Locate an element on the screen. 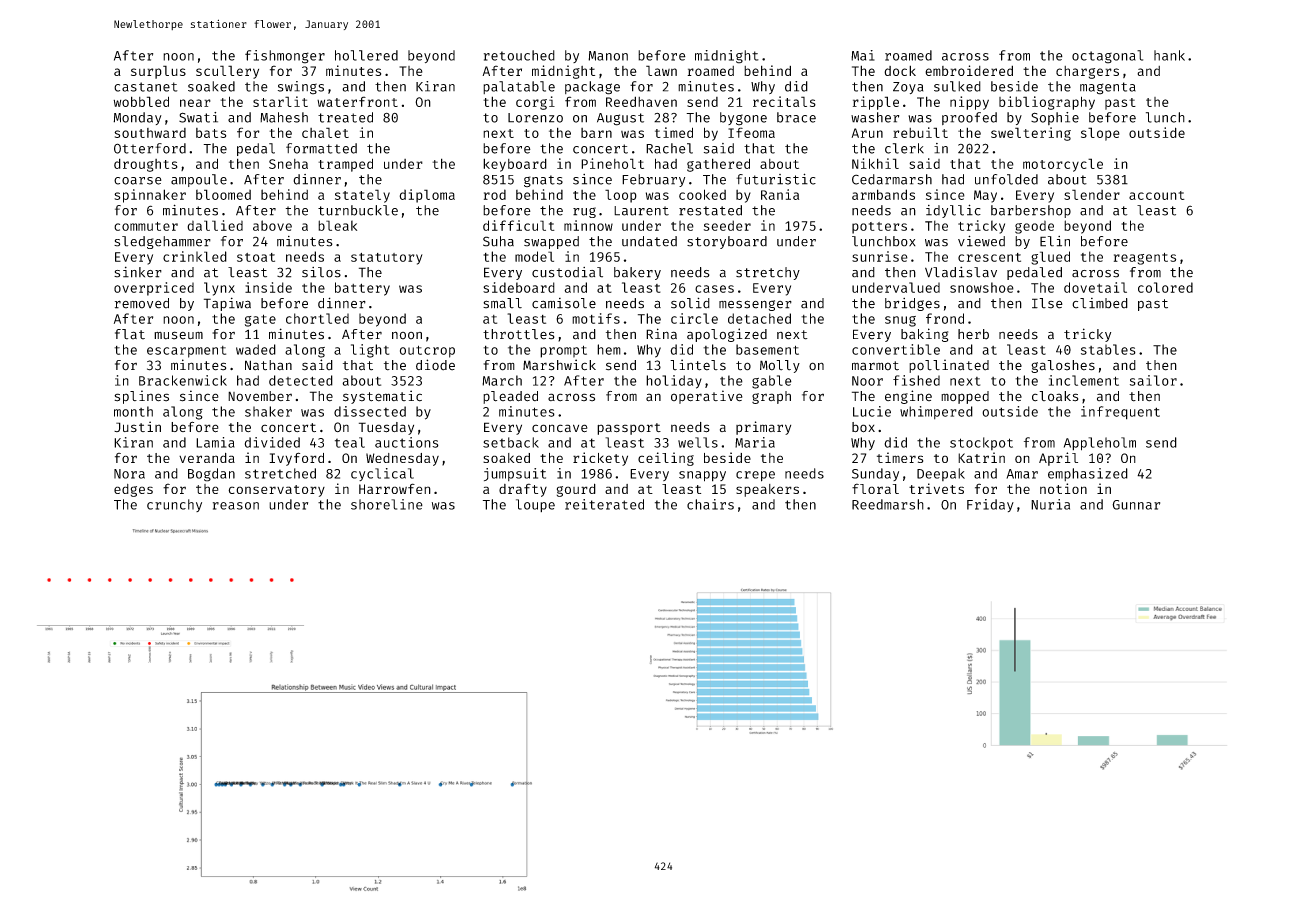 The width and height of the screenshot is (1308, 924). dallied is located at coordinates (215, 225).
